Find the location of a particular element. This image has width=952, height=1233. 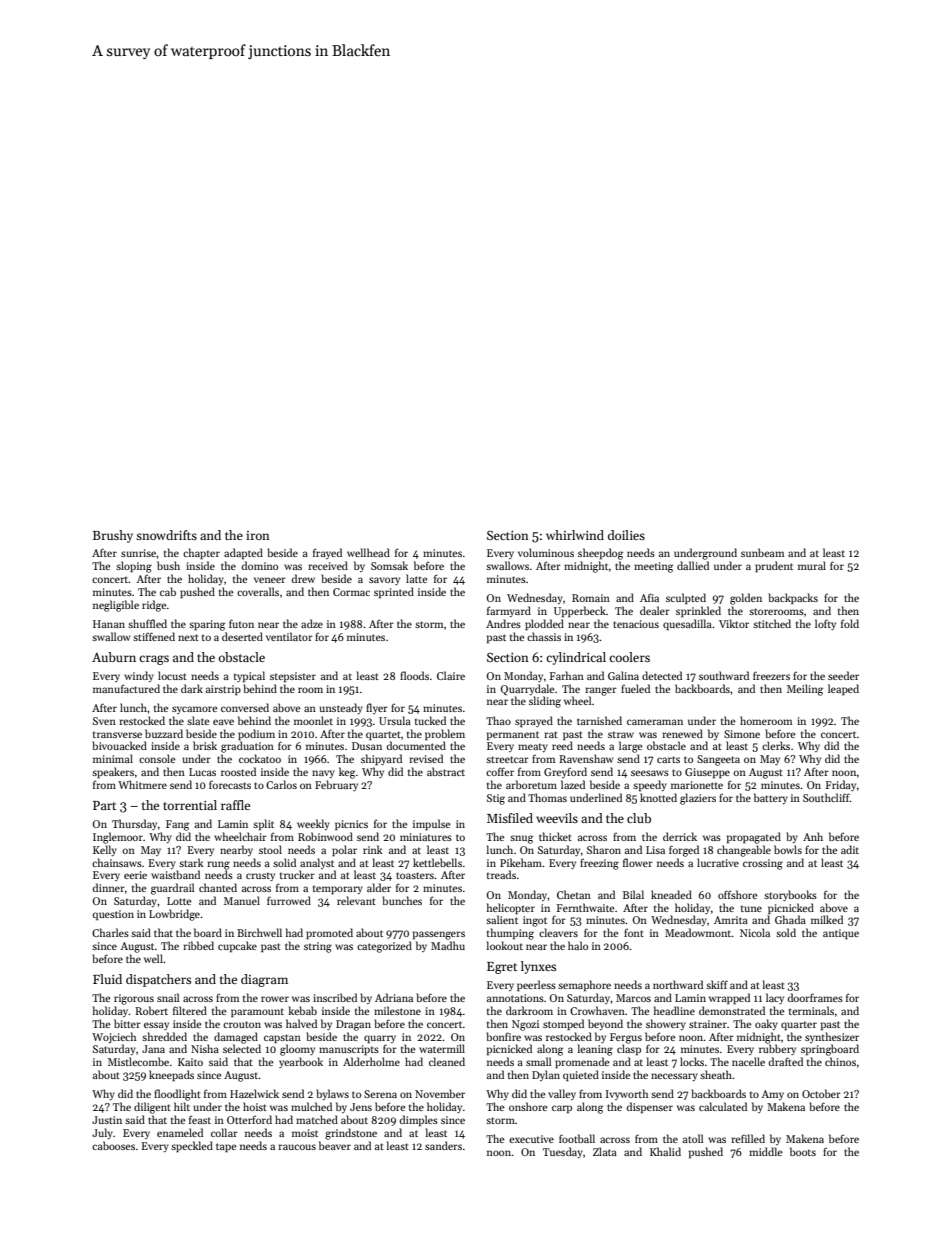

raucous is located at coordinates (297, 1147).
